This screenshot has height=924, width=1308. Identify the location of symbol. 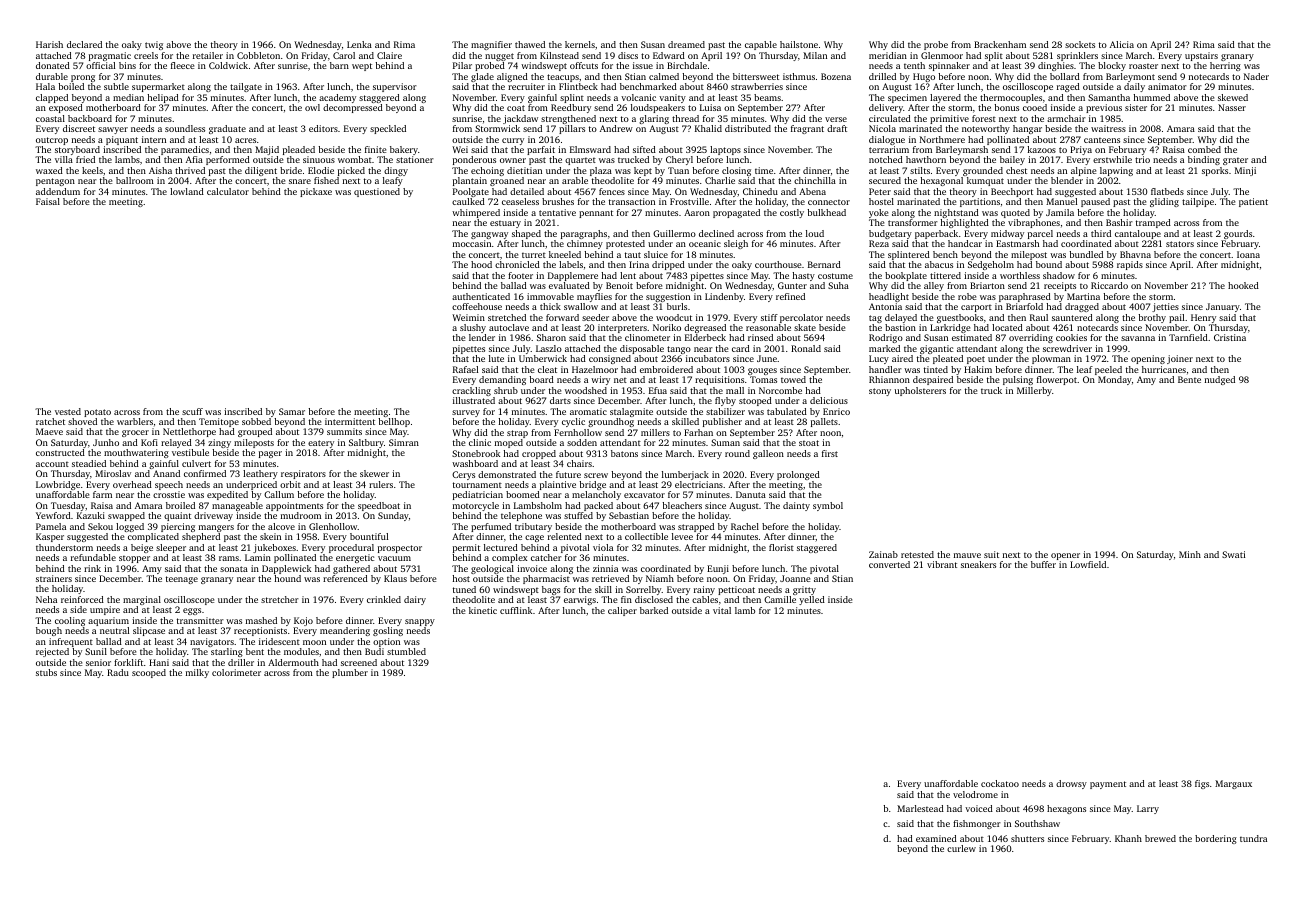
(828, 506).
